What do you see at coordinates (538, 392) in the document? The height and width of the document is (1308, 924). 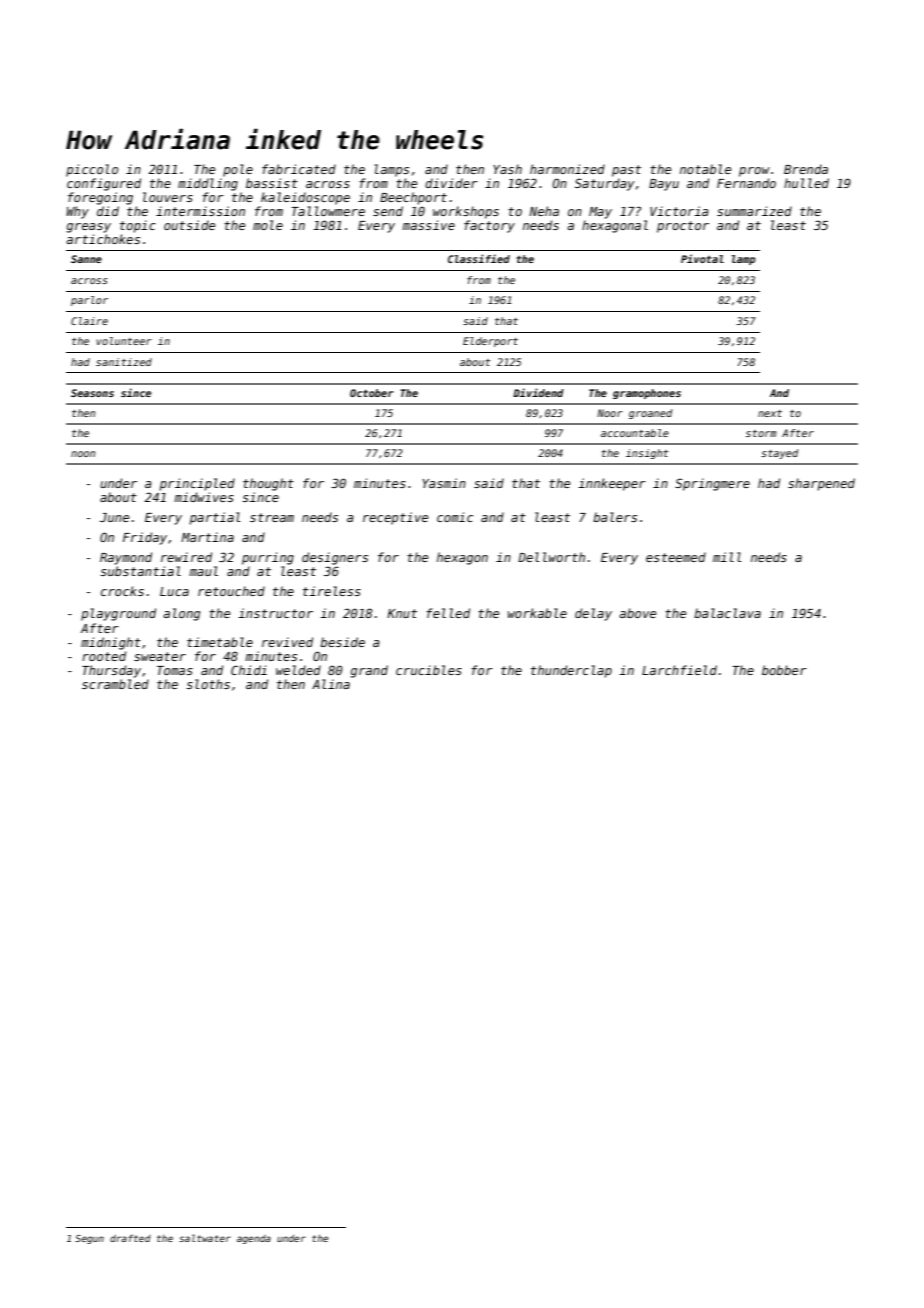 I see `Dividend` at bounding box center [538, 392].
